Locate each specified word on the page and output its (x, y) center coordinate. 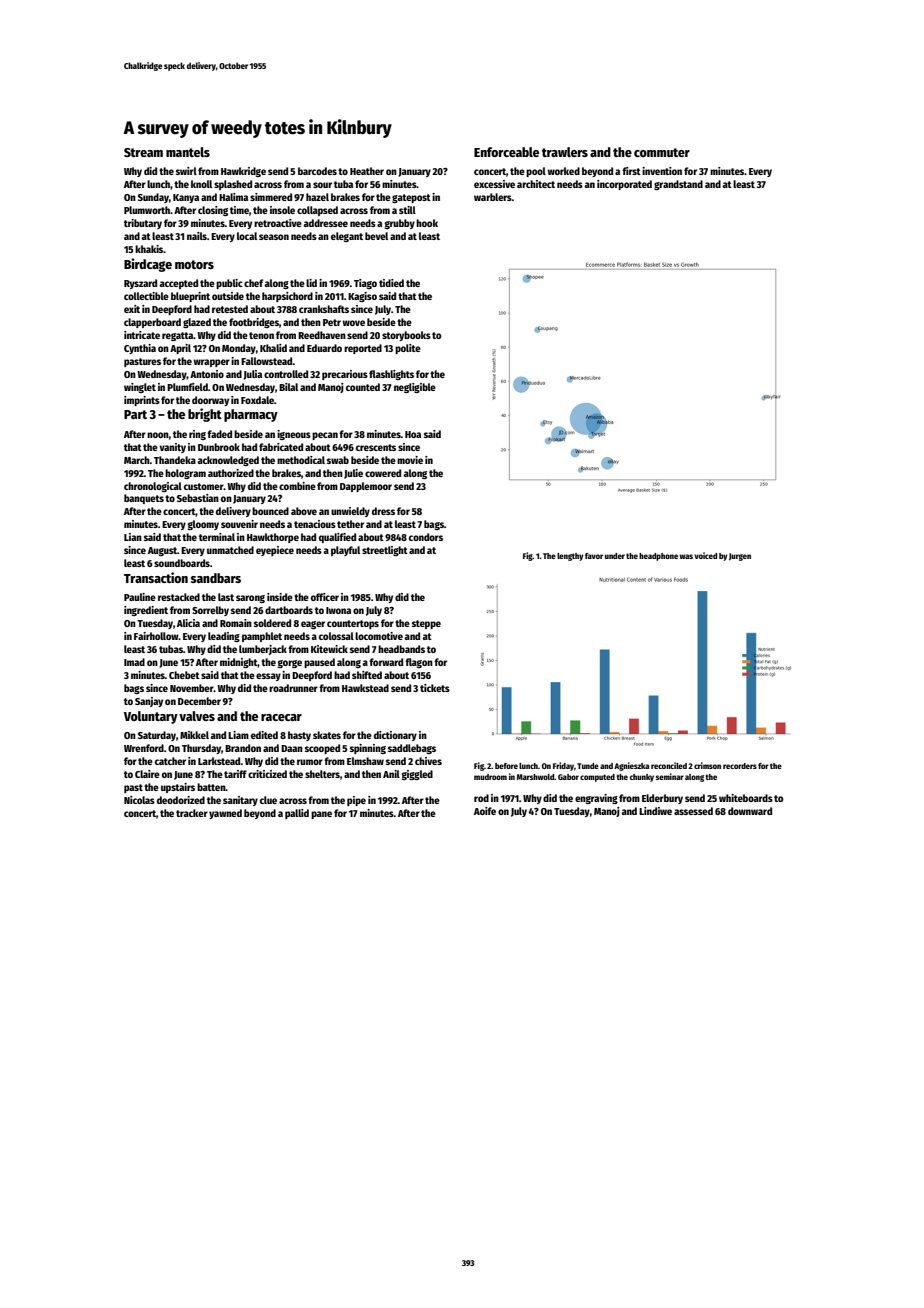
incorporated (624, 185)
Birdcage (148, 265)
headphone (658, 557)
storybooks (406, 336)
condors (426, 537)
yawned (225, 814)
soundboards (182, 563)
